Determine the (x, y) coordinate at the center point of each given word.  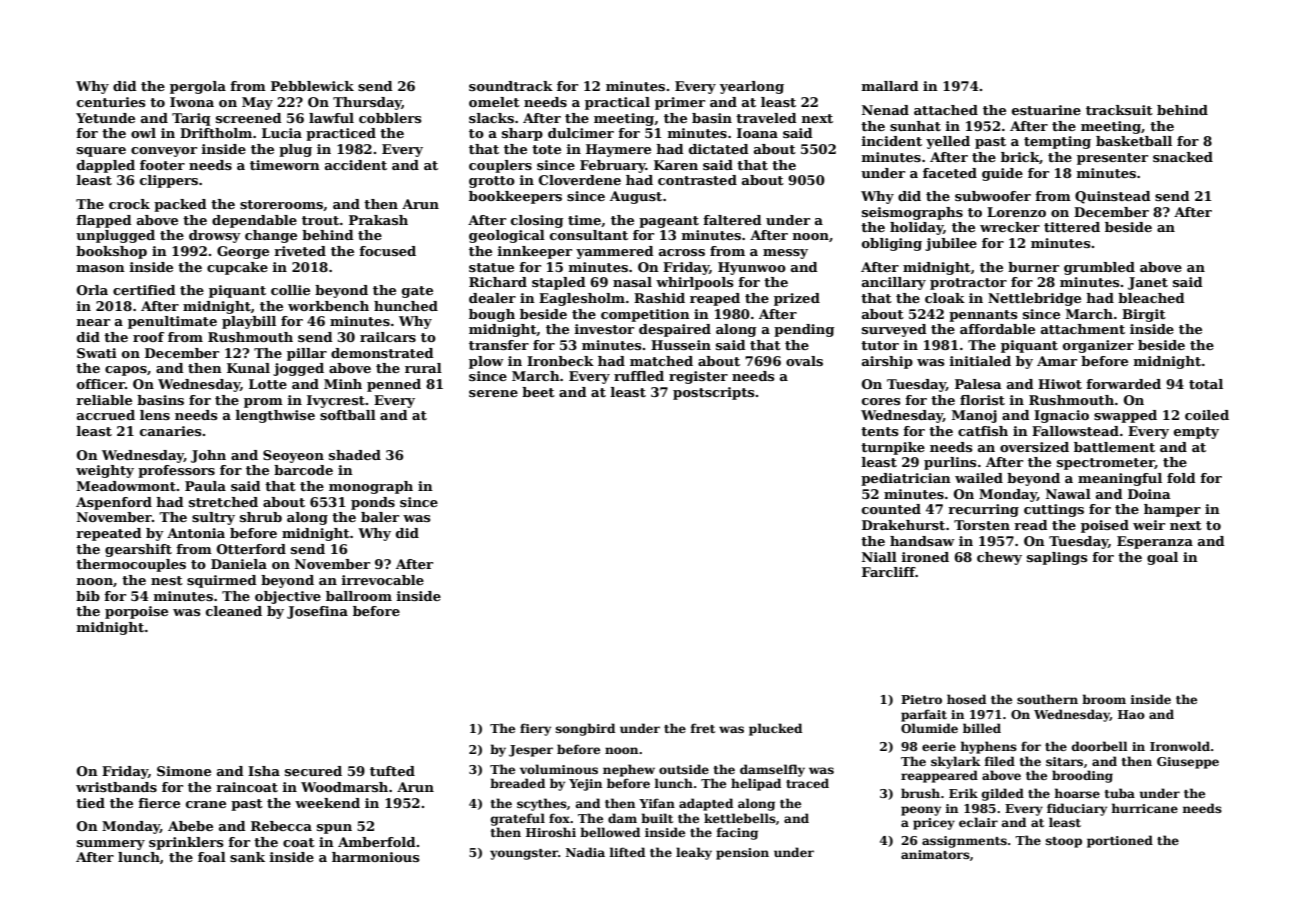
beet (538, 392)
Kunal (248, 368)
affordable (997, 329)
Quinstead (1113, 197)
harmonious (375, 857)
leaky (694, 853)
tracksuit (1119, 110)
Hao (1131, 714)
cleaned (234, 611)
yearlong (752, 87)
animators (935, 854)
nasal (632, 282)
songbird (585, 729)
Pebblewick (312, 86)
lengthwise (275, 416)
